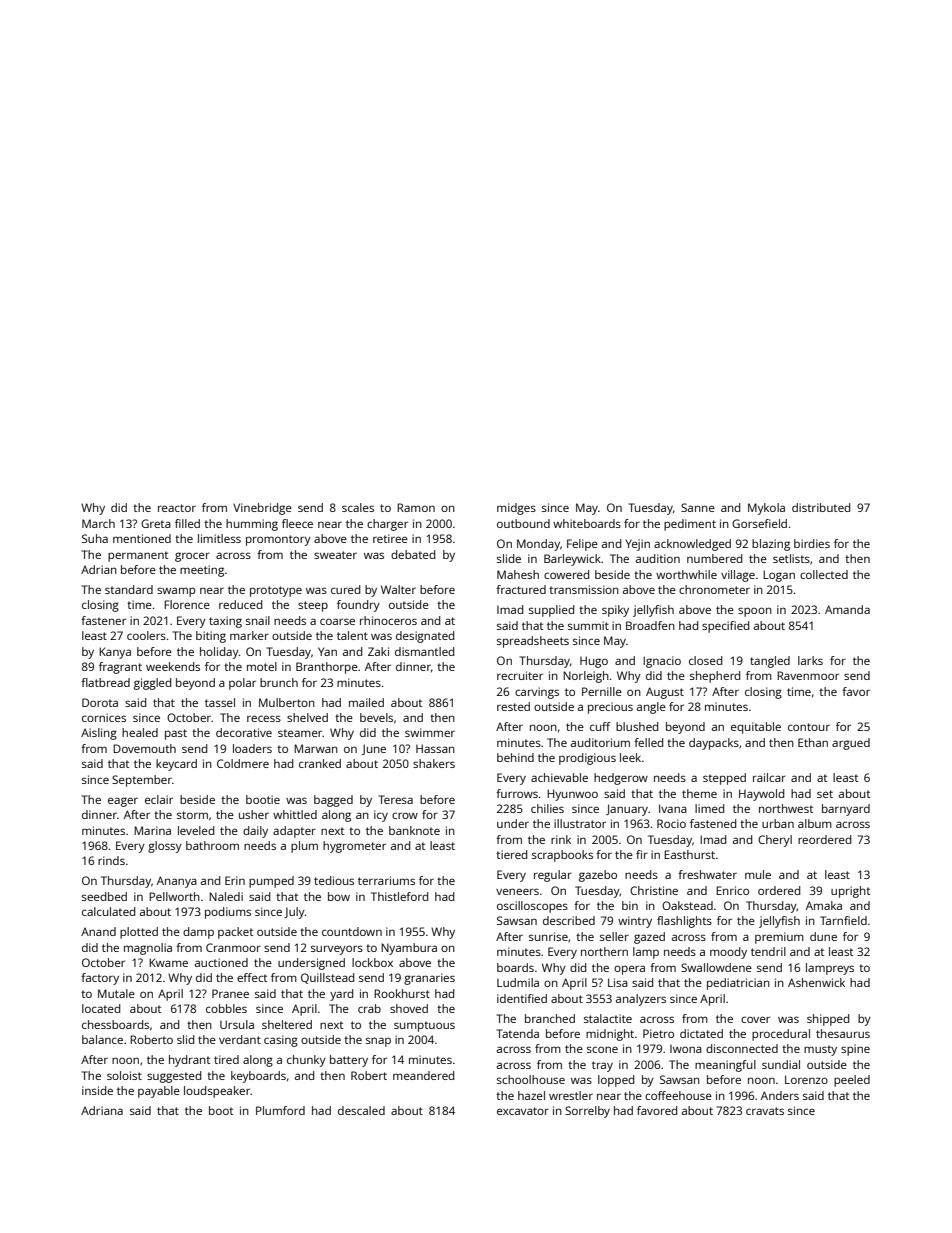 Image resolution: width=952 pixels, height=1233 pixels. I want to click on oscilloscopes, so click(532, 907).
